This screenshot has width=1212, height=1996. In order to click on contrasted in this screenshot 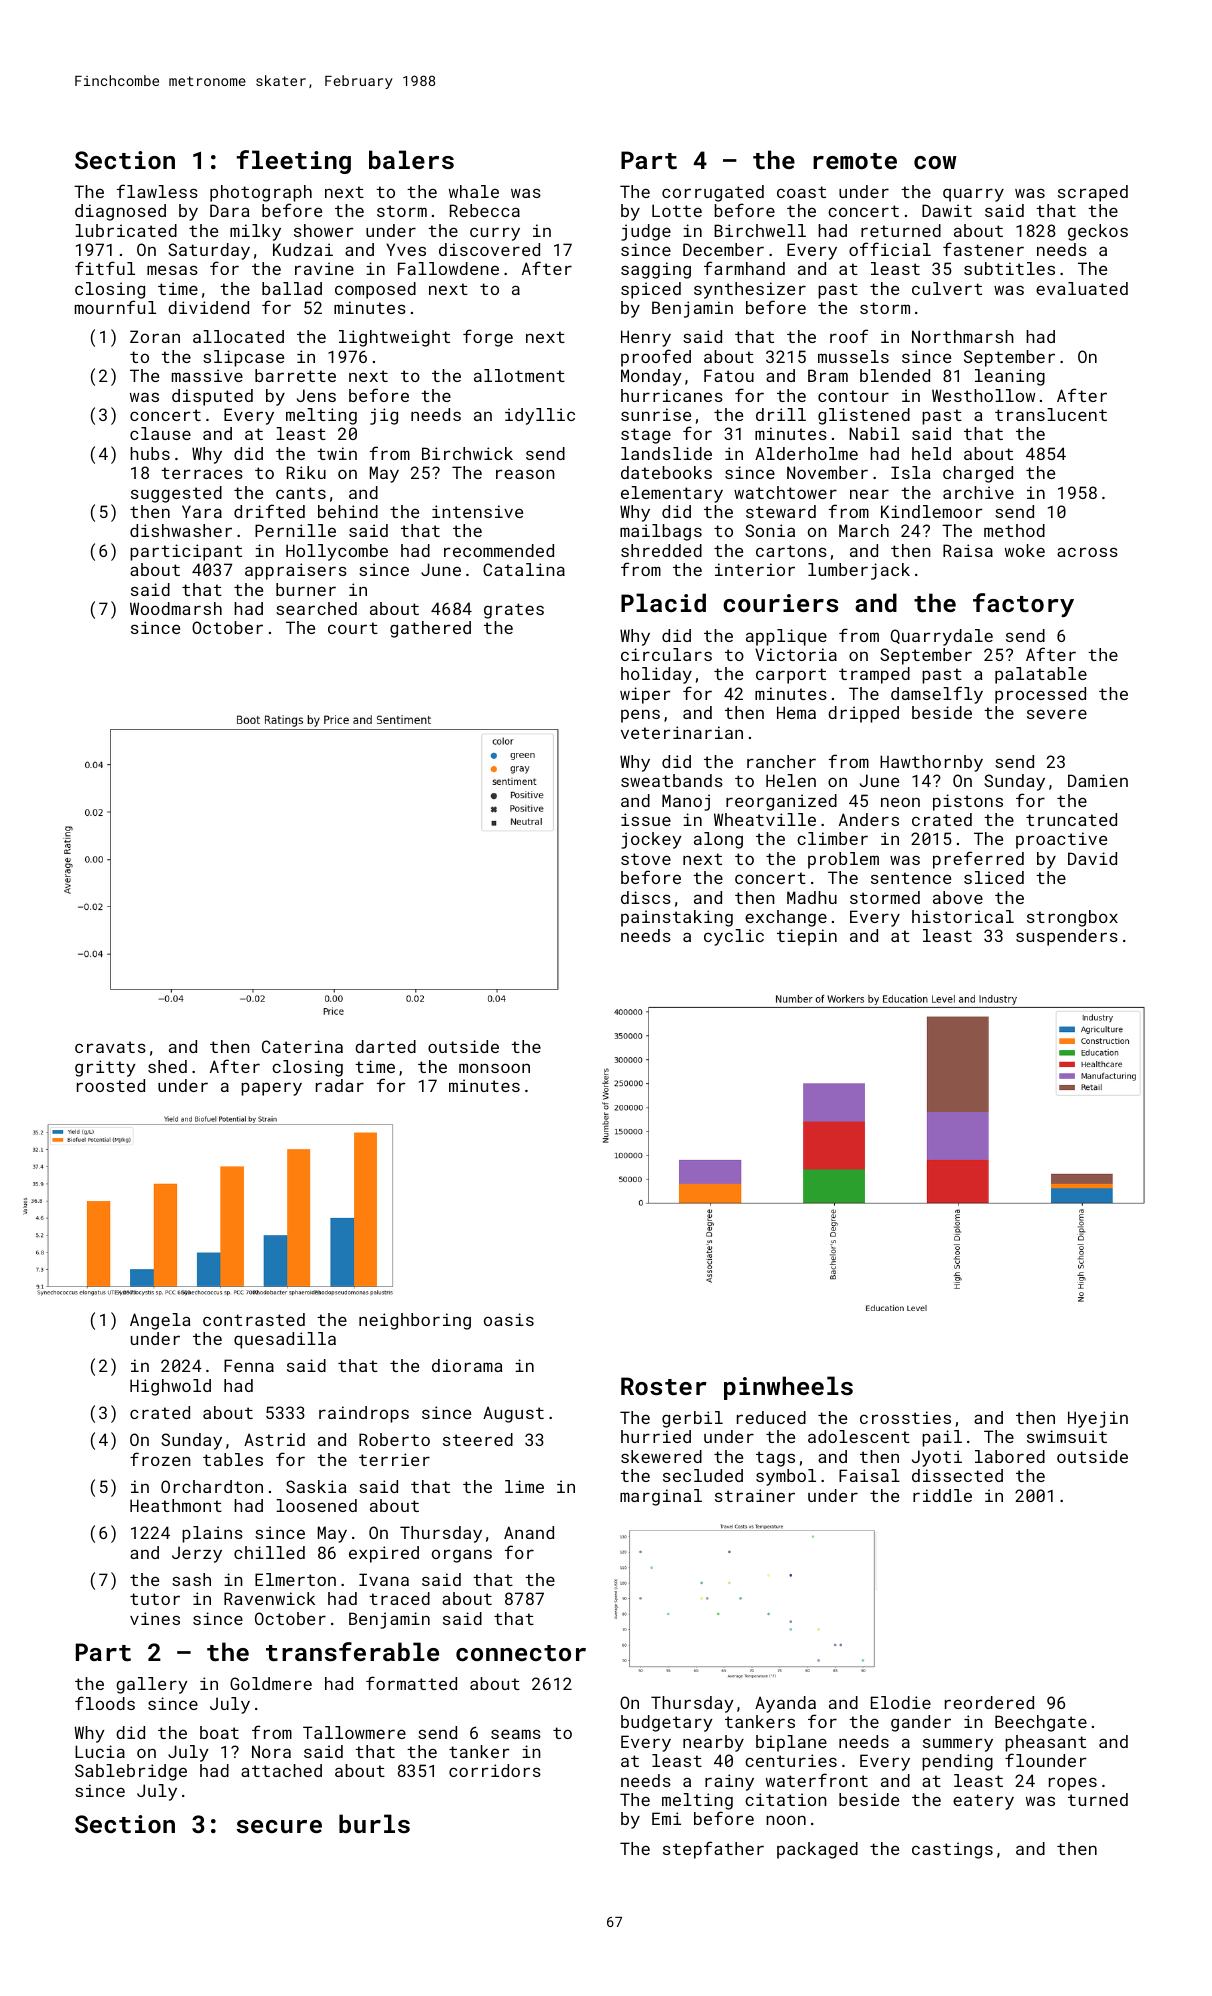, I will do `click(254, 1319)`.
